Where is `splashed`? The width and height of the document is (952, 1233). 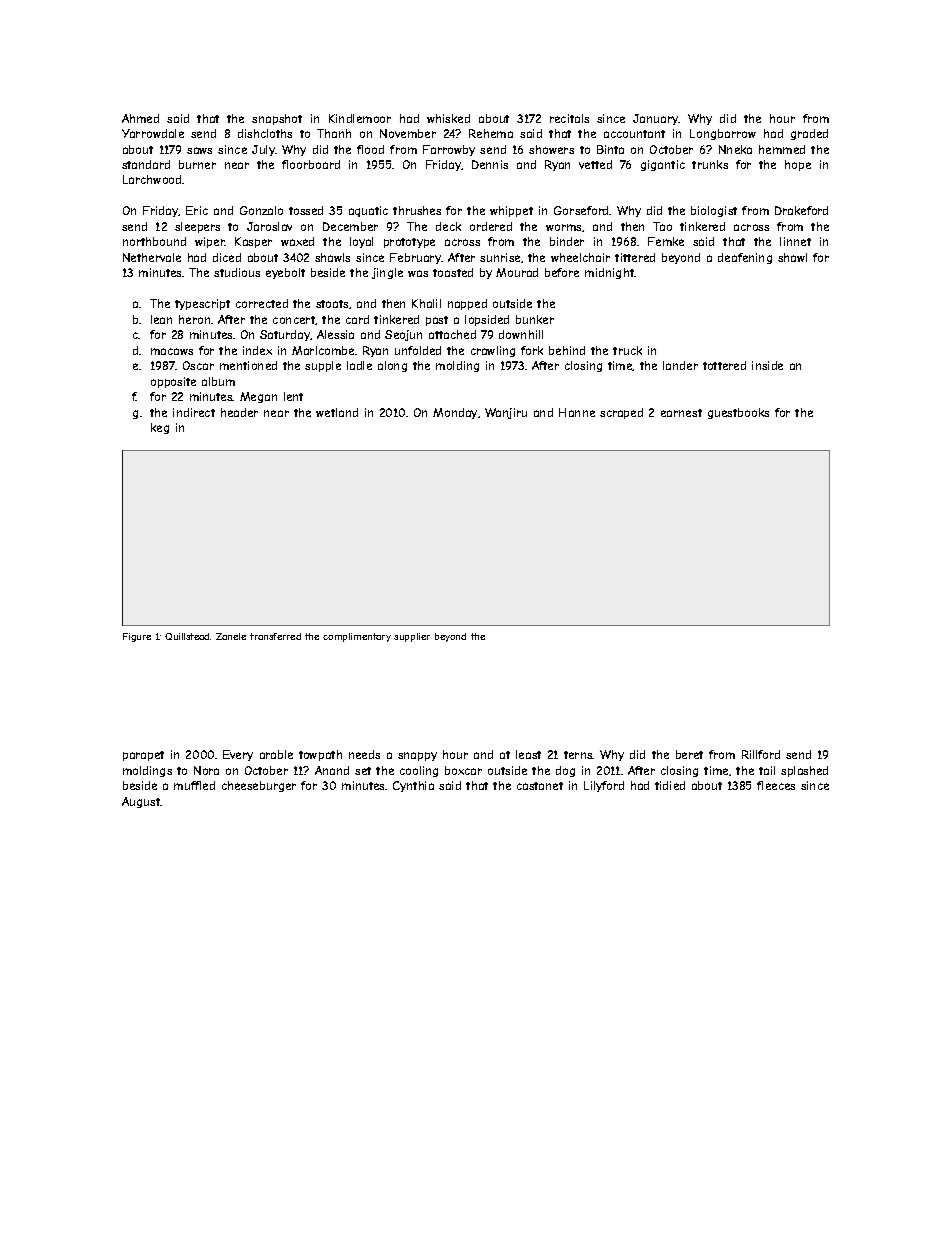 splashed is located at coordinates (804, 771).
